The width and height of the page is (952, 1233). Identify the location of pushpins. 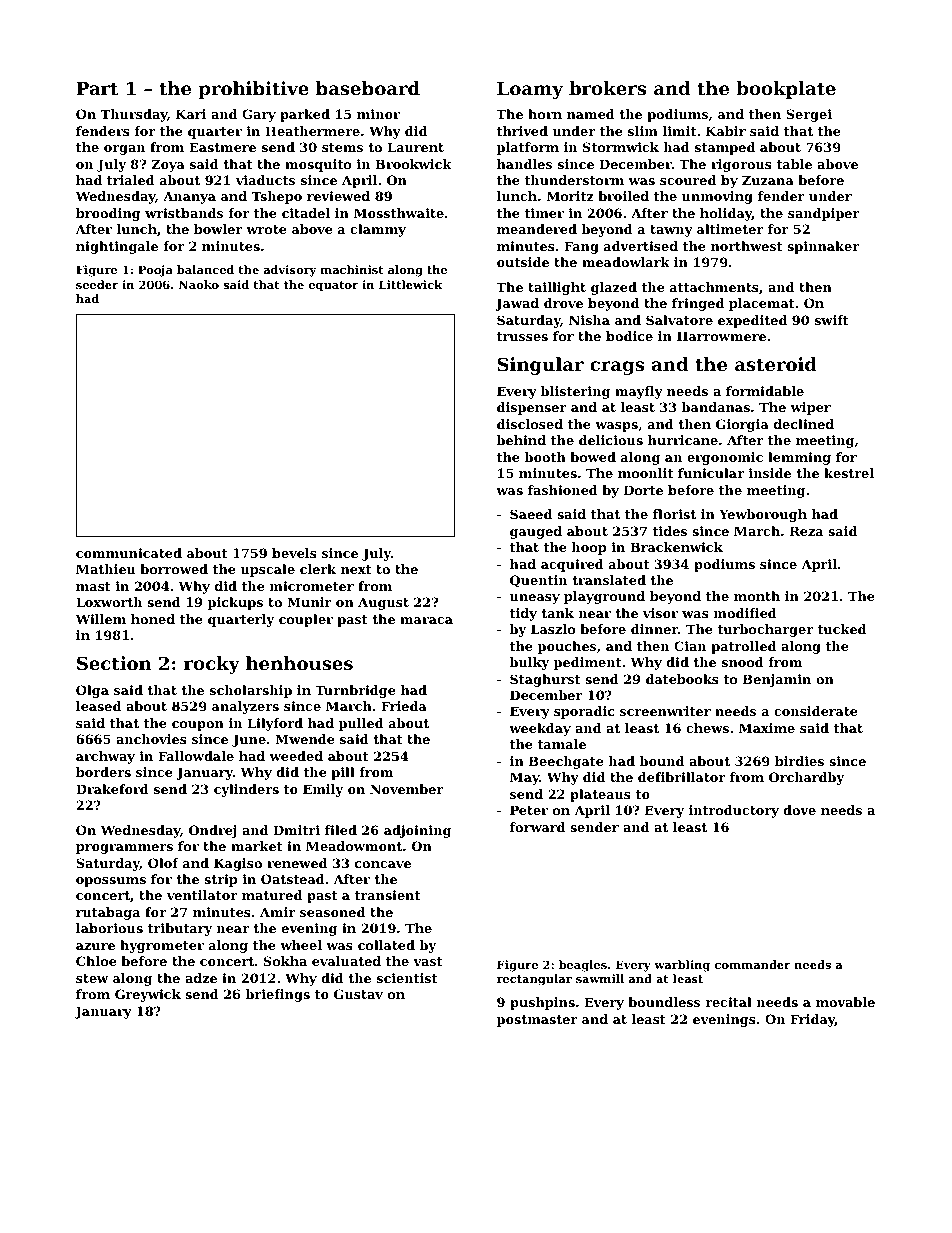
(542, 1003).
